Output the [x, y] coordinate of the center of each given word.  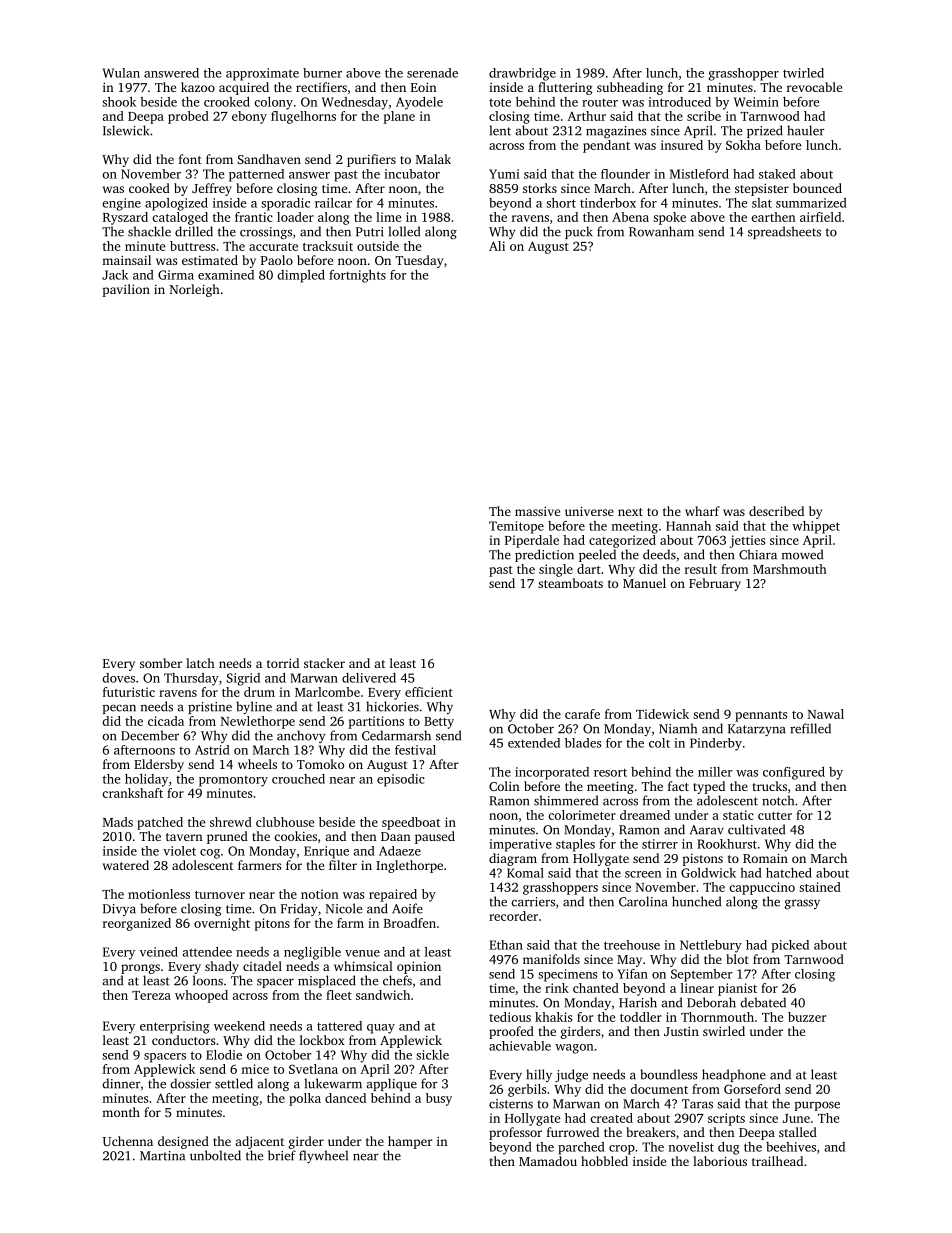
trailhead [777, 1161]
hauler [806, 130]
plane [399, 117]
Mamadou [548, 1161]
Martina [162, 1156]
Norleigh [195, 290]
